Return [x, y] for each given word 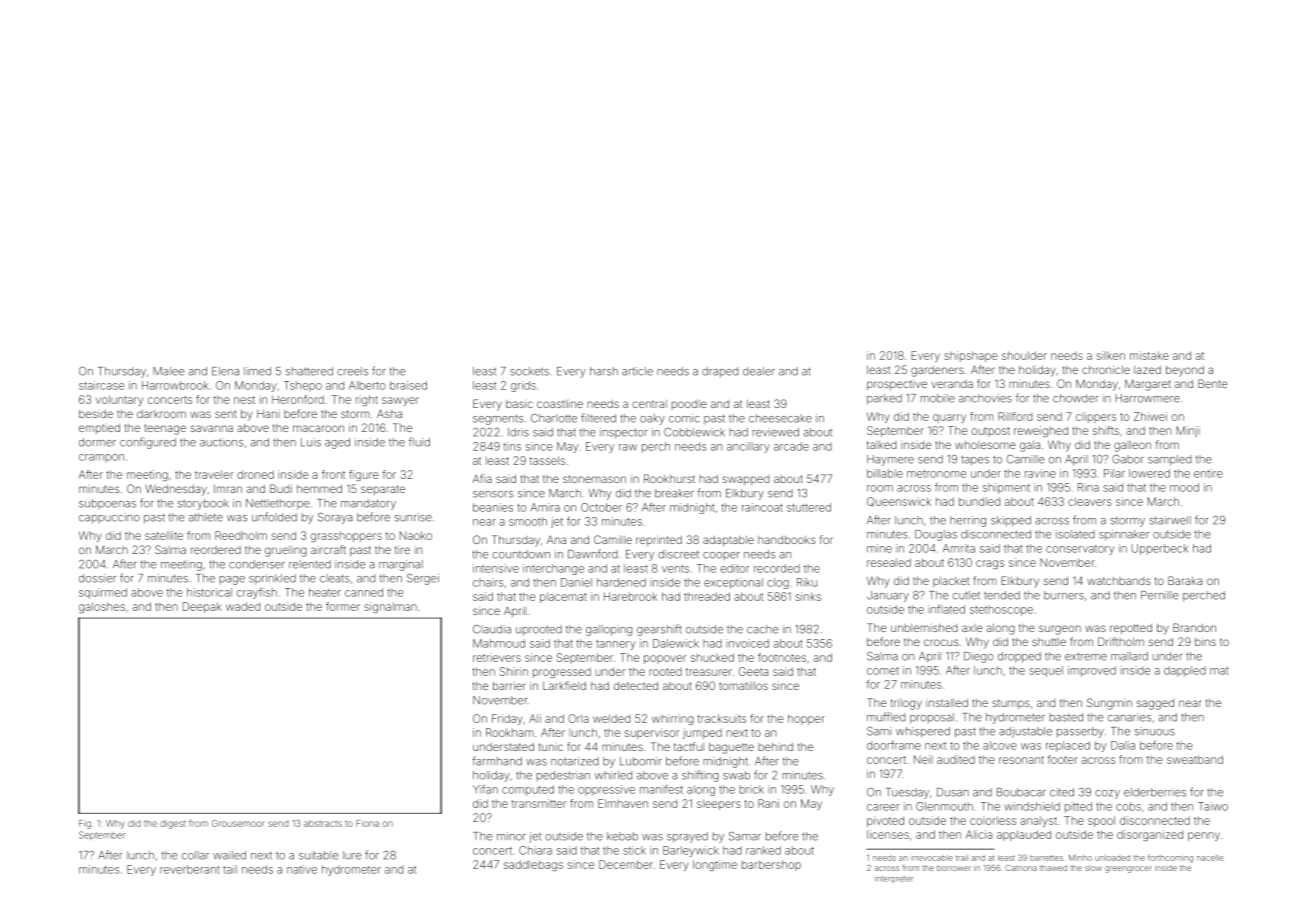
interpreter [894, 879]
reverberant [190, 869]
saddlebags [533, 865]
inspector [623, 433]
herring [968, 521]
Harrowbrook [175, 385]
